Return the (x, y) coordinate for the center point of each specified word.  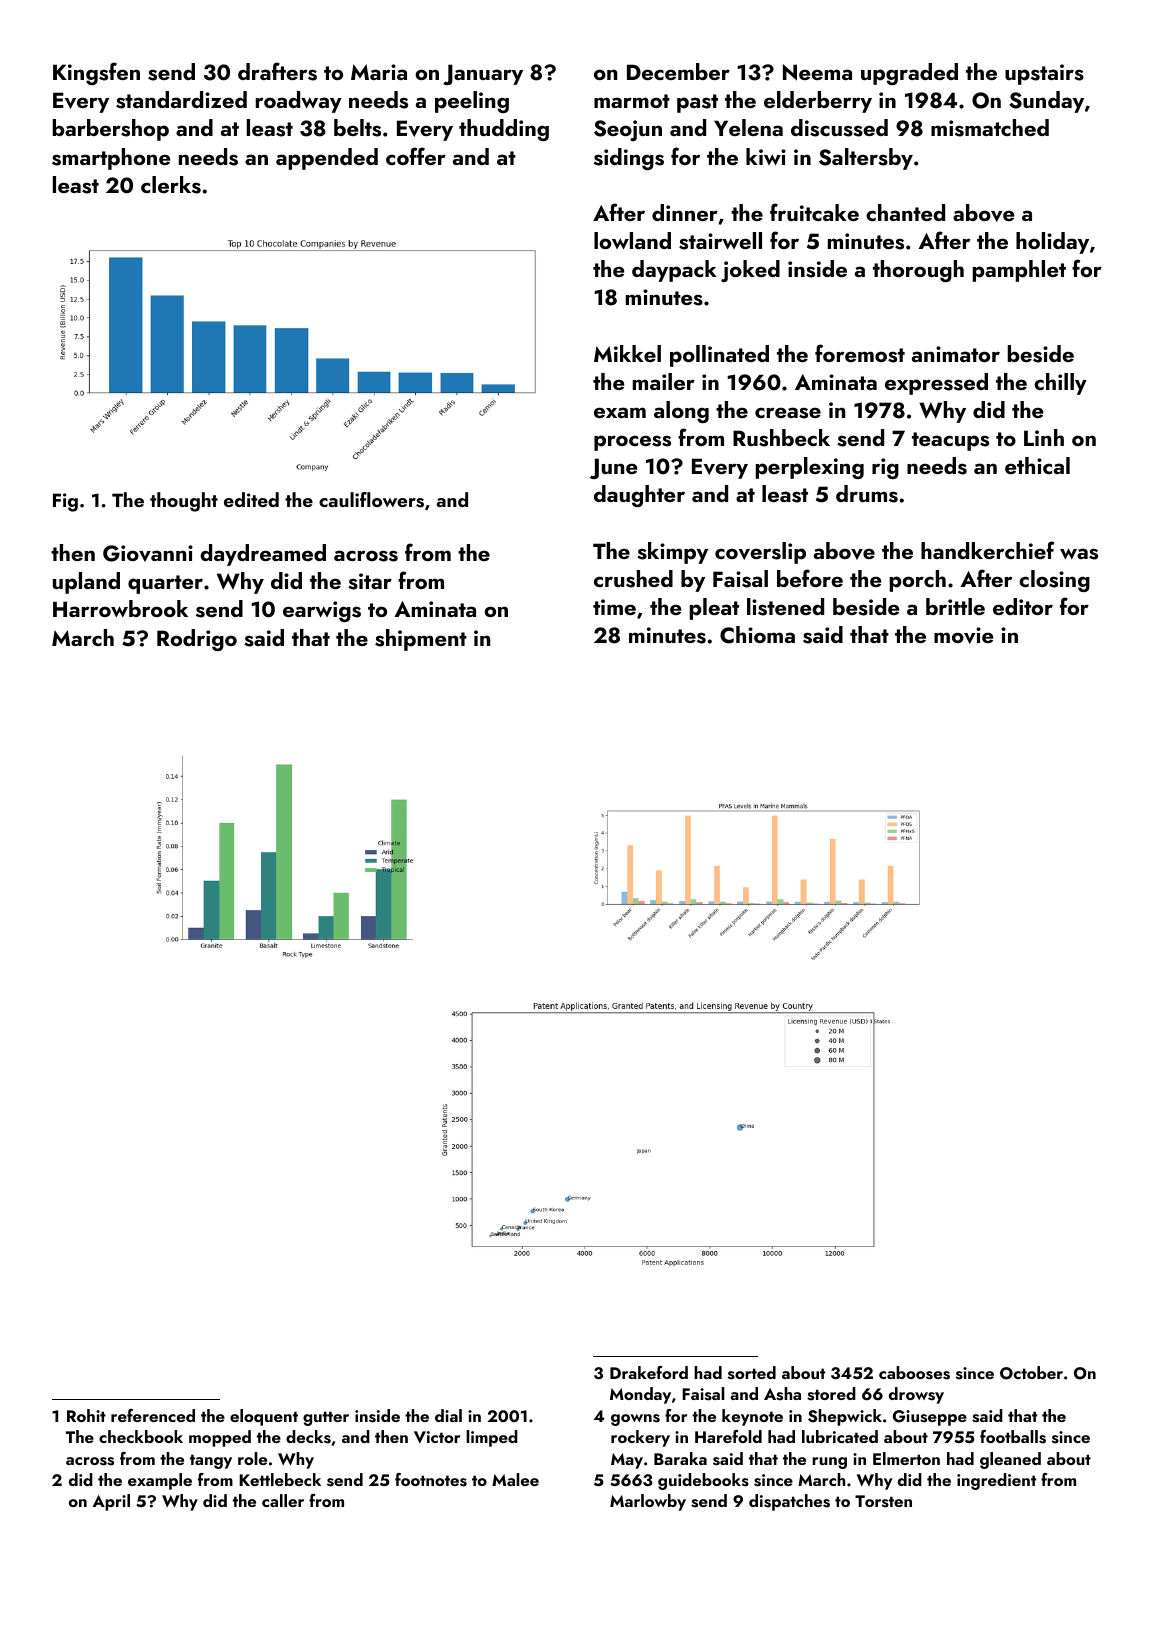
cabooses (914, 1373)
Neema (817, 72)
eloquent (264, 1417)
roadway (299, 102)
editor (1023, 606)
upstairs (1044, 74)
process (632, 443)
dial (448, 1415)
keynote (752, 1417)
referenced (153, 1415)
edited (251, 499)
